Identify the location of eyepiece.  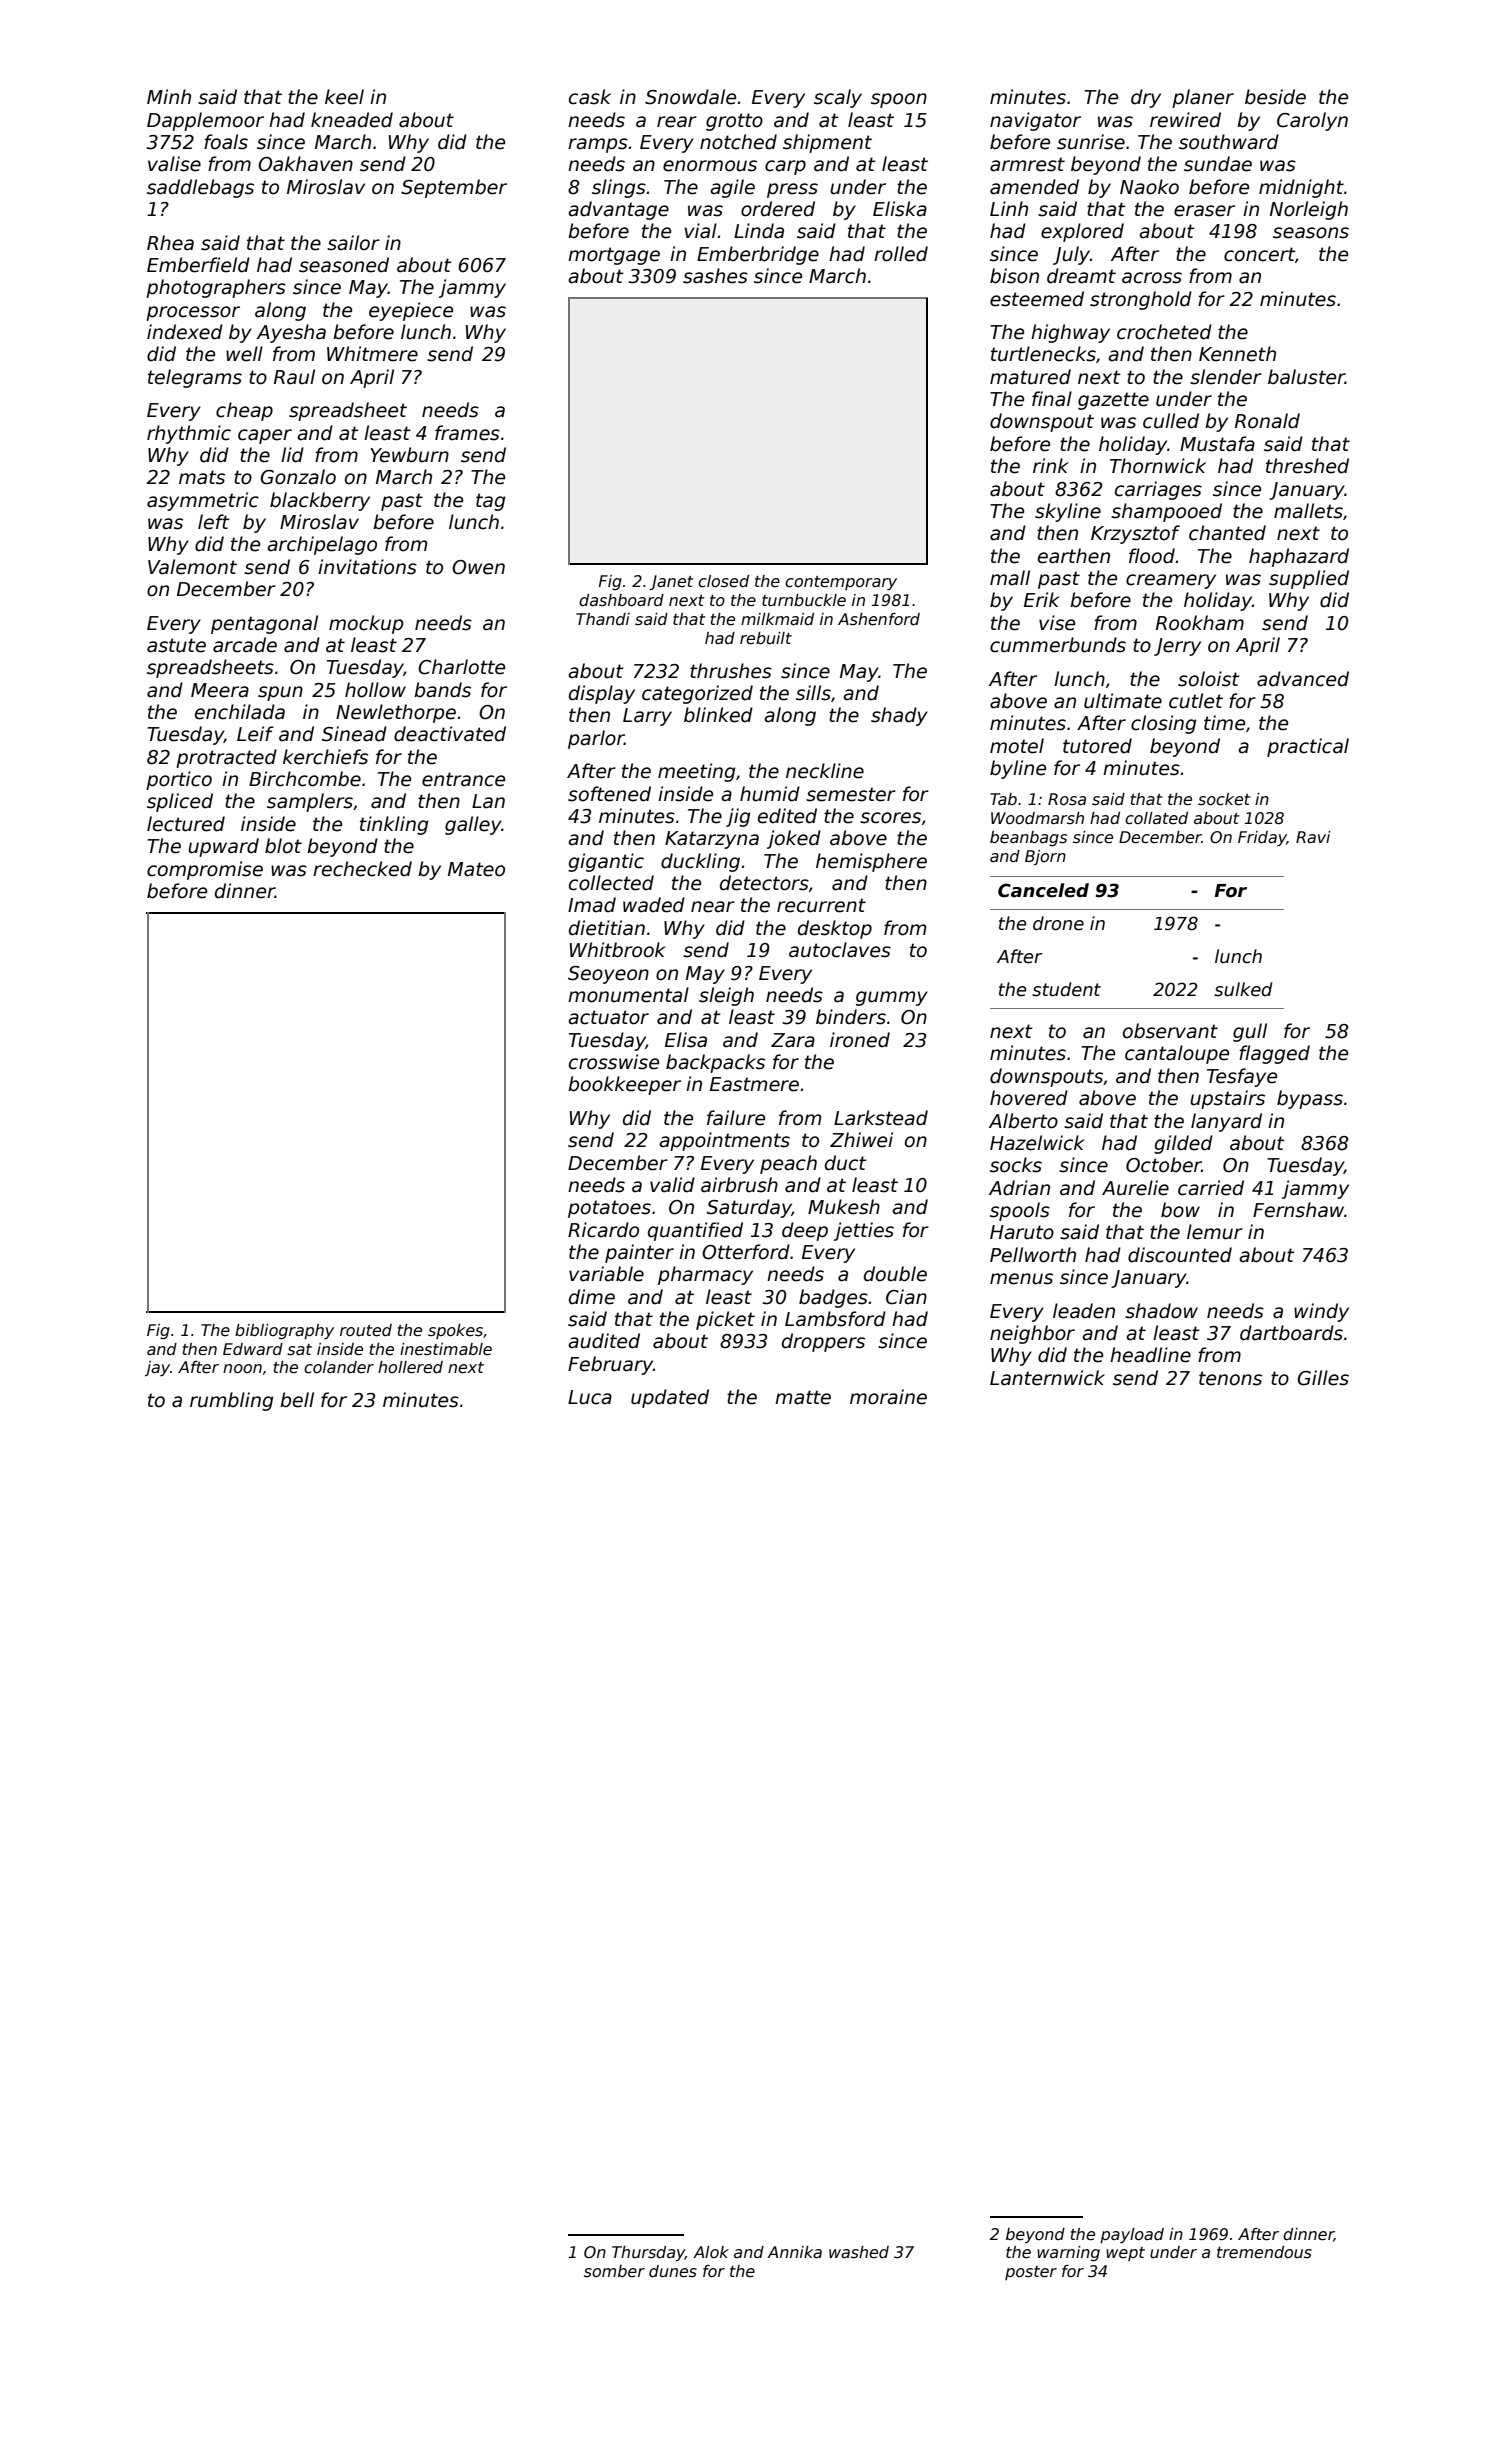
(411, 311).
